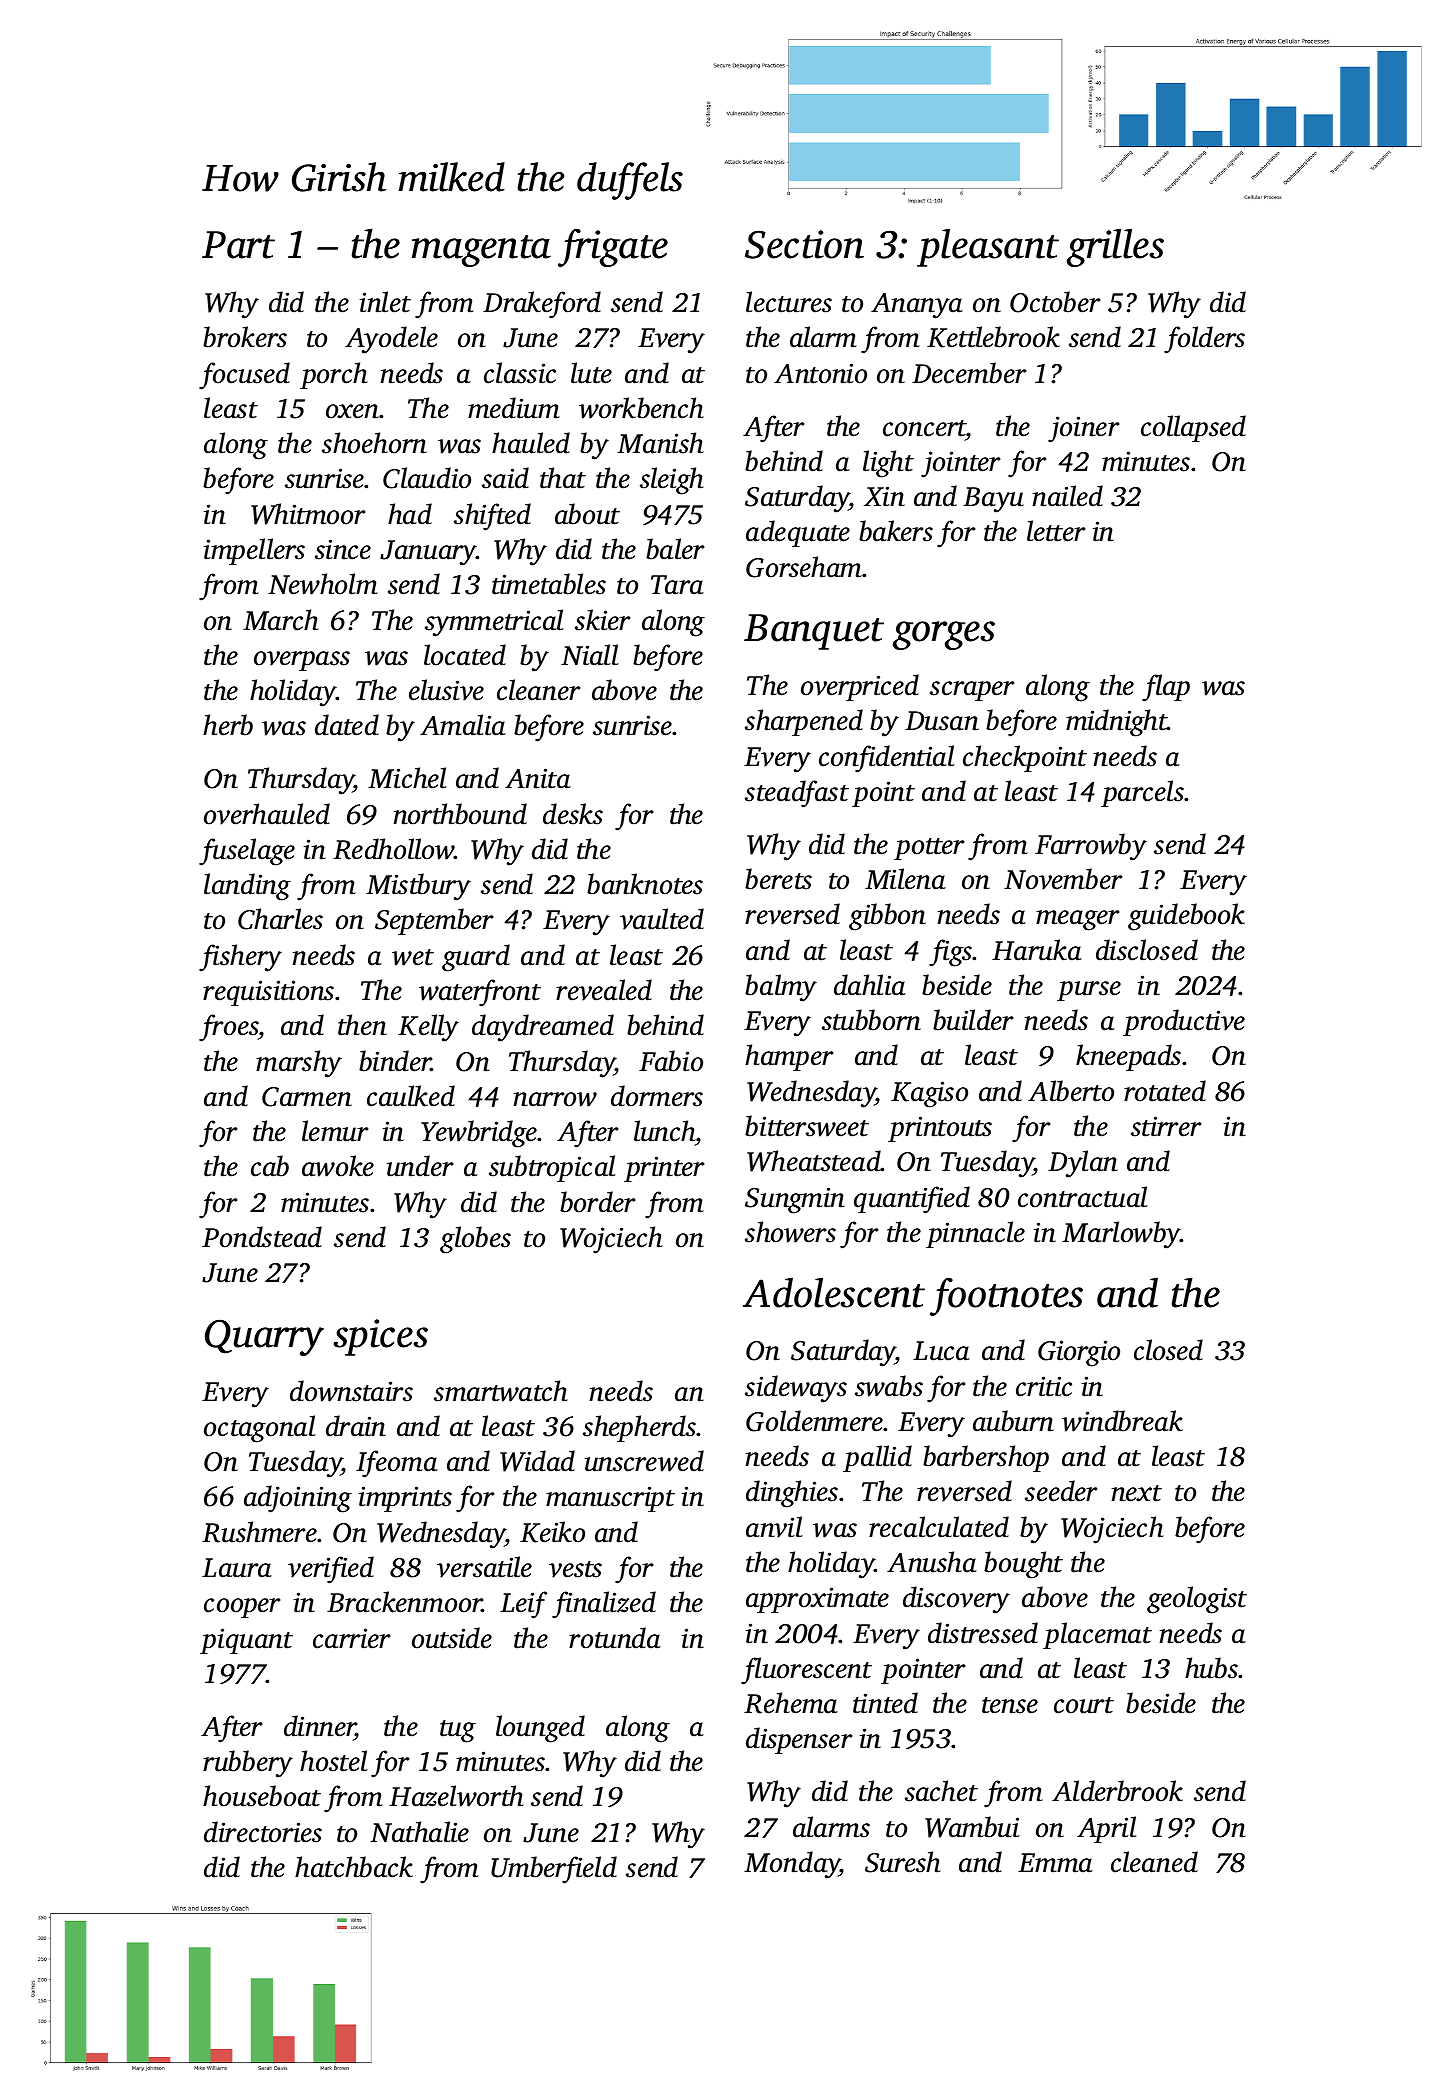  I want to click on flap, so click(1166, 688).
